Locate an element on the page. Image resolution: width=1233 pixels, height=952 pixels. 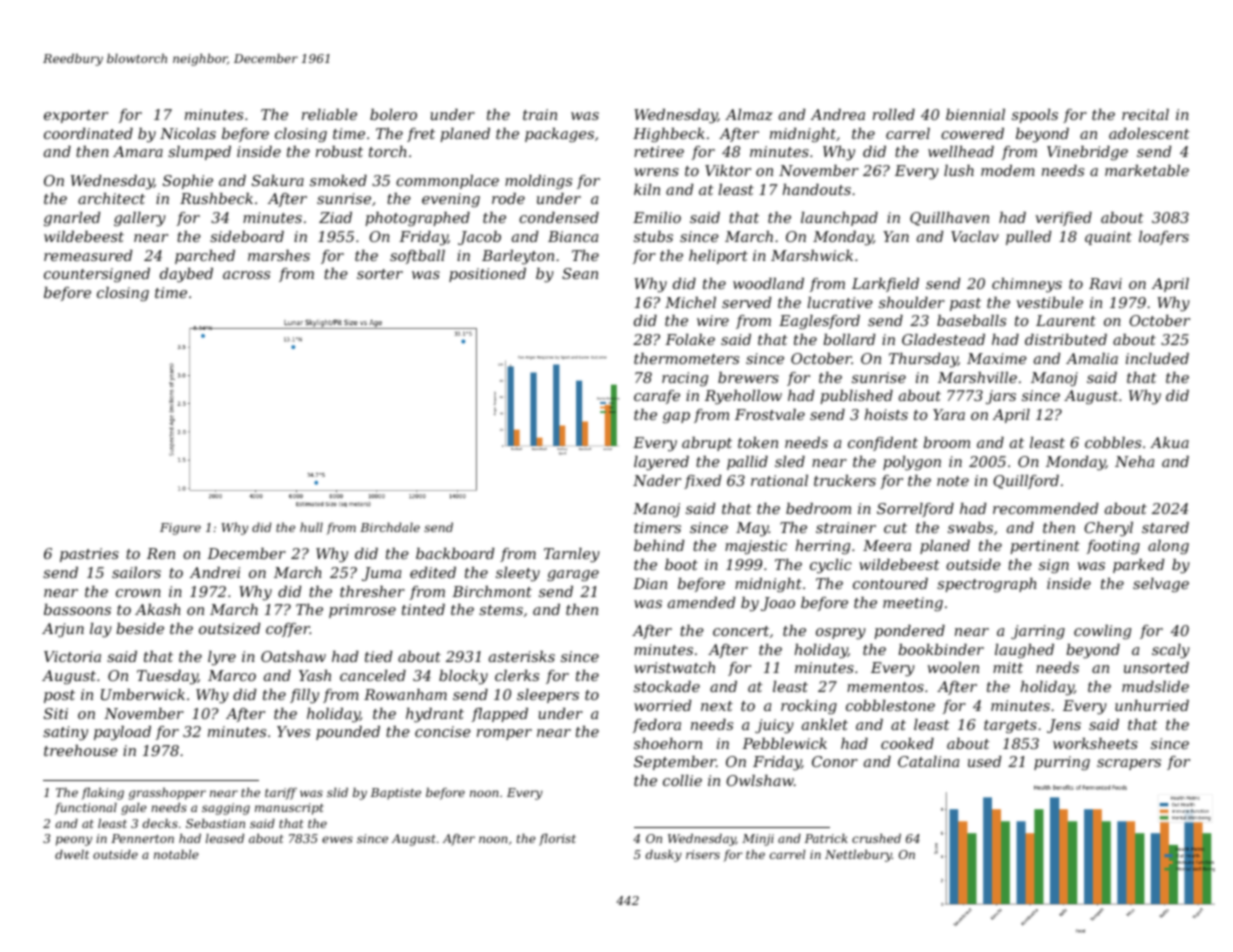
Arjun is located at coordinates (63, 630).
